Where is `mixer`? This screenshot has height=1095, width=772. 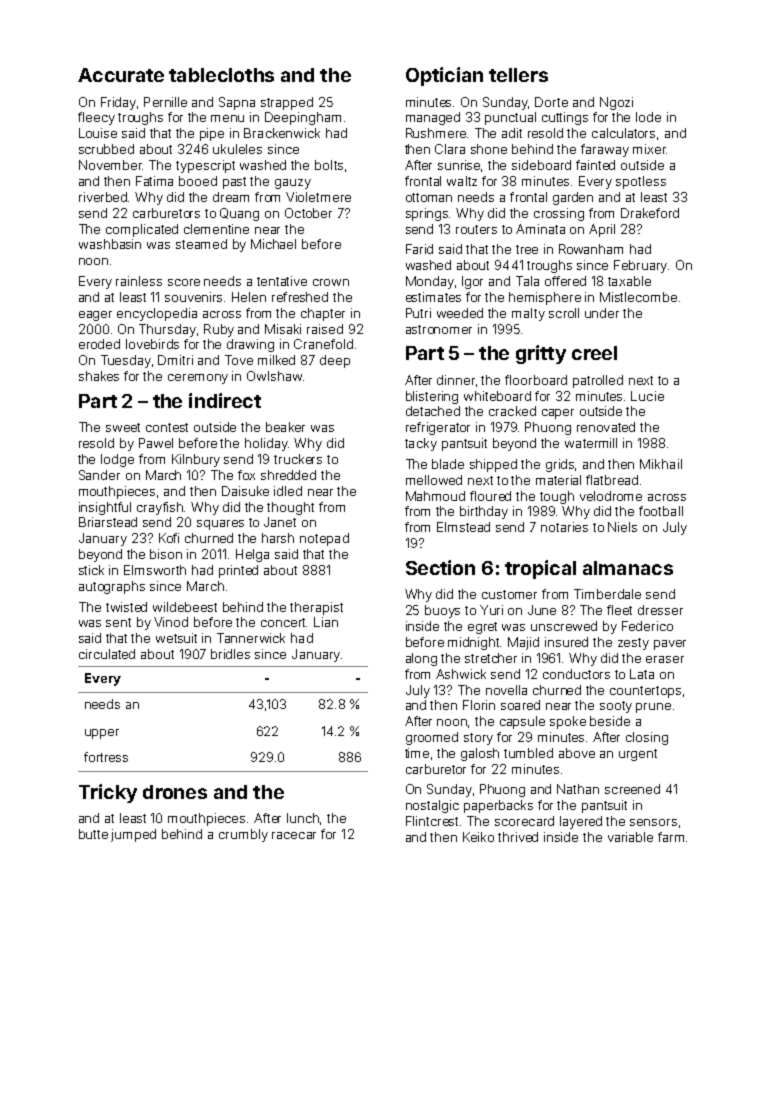
mixer is located at coordinates (649, 149).
